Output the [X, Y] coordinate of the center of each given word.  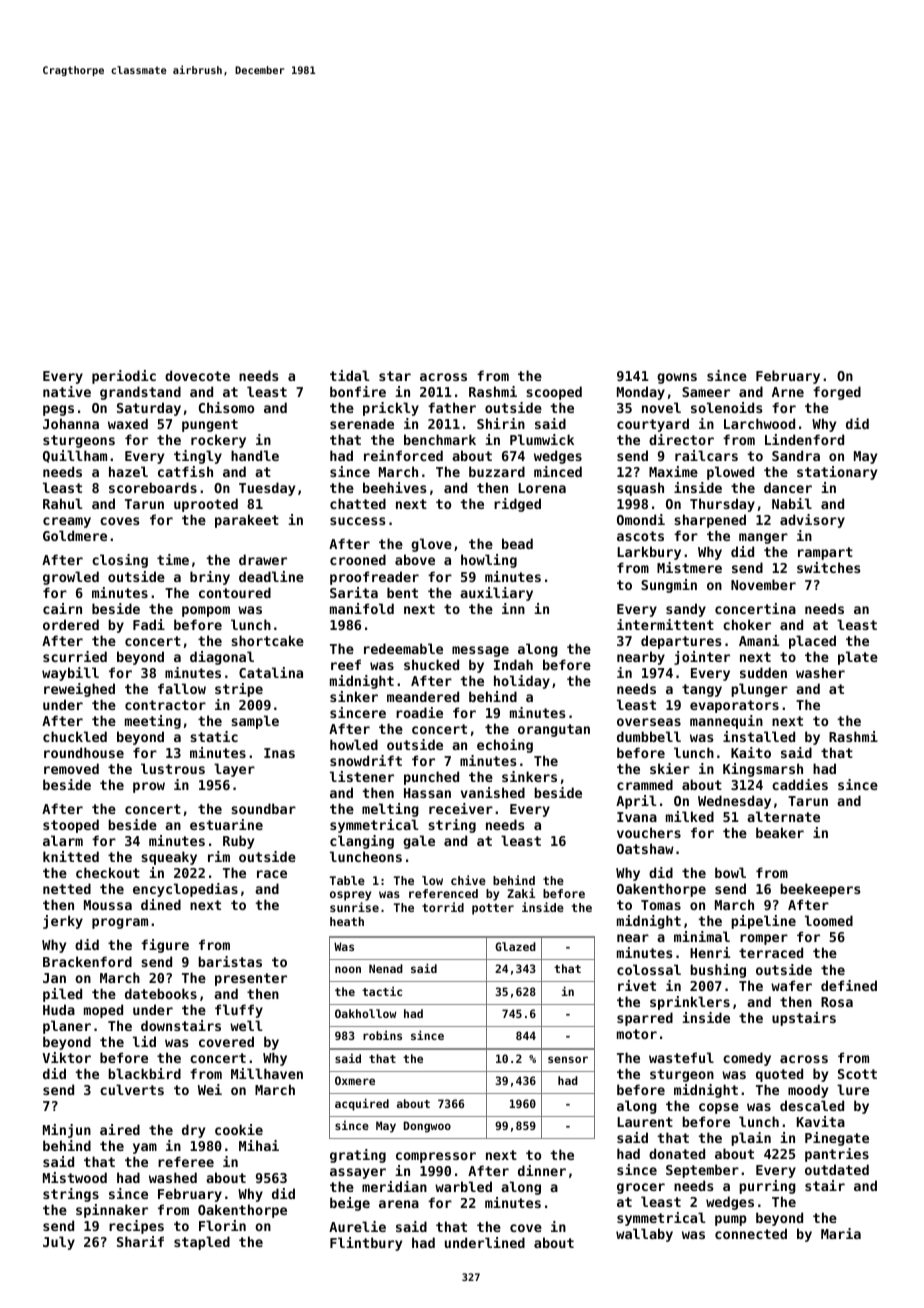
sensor [568, 1059]
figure [165, 946]
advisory [812, 521]
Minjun [67, 1131]
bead [517, 543]
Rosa [837, 1002]
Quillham [75, 456]
